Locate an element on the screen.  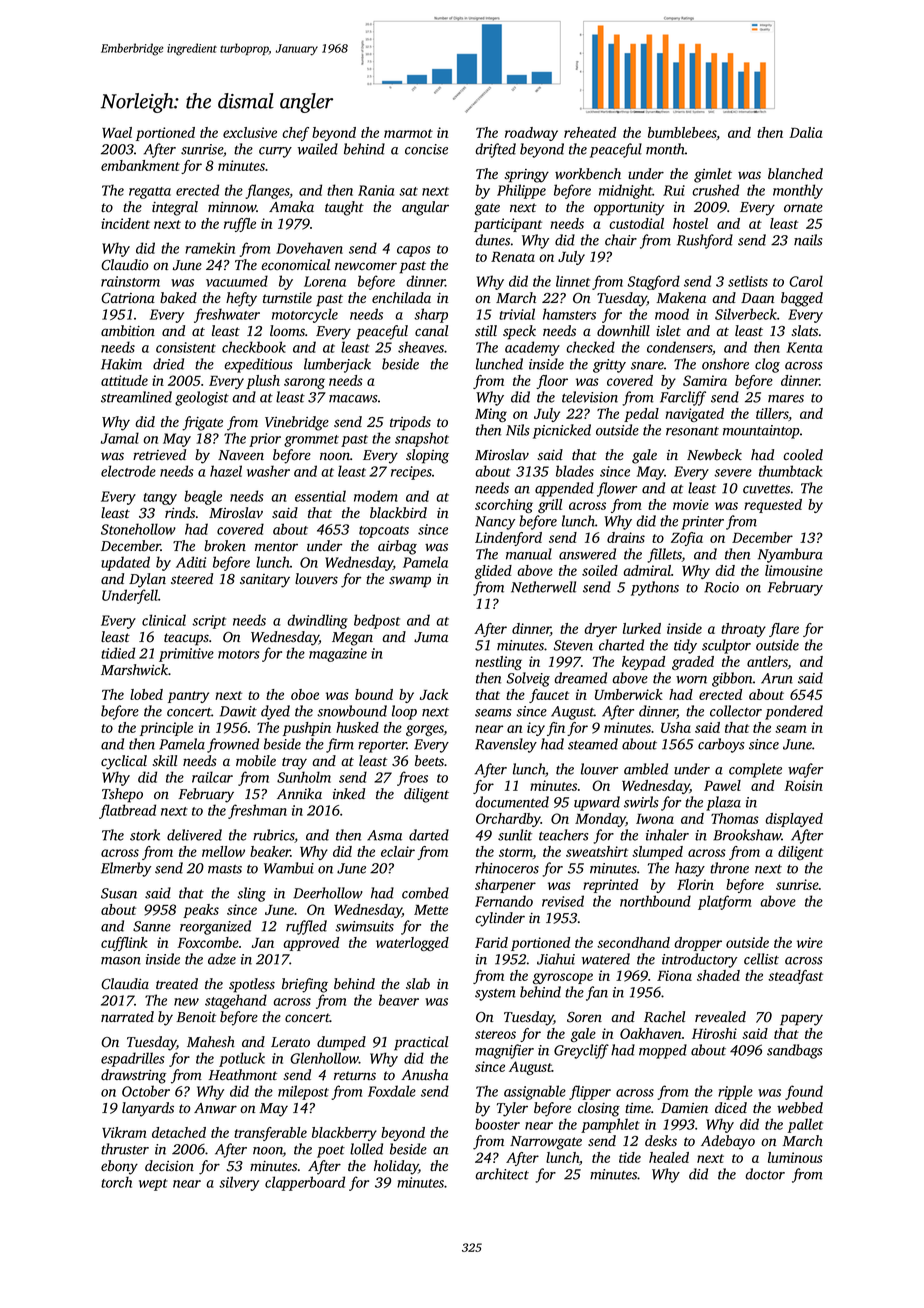
architect is located at coordinates (502, 1174).
